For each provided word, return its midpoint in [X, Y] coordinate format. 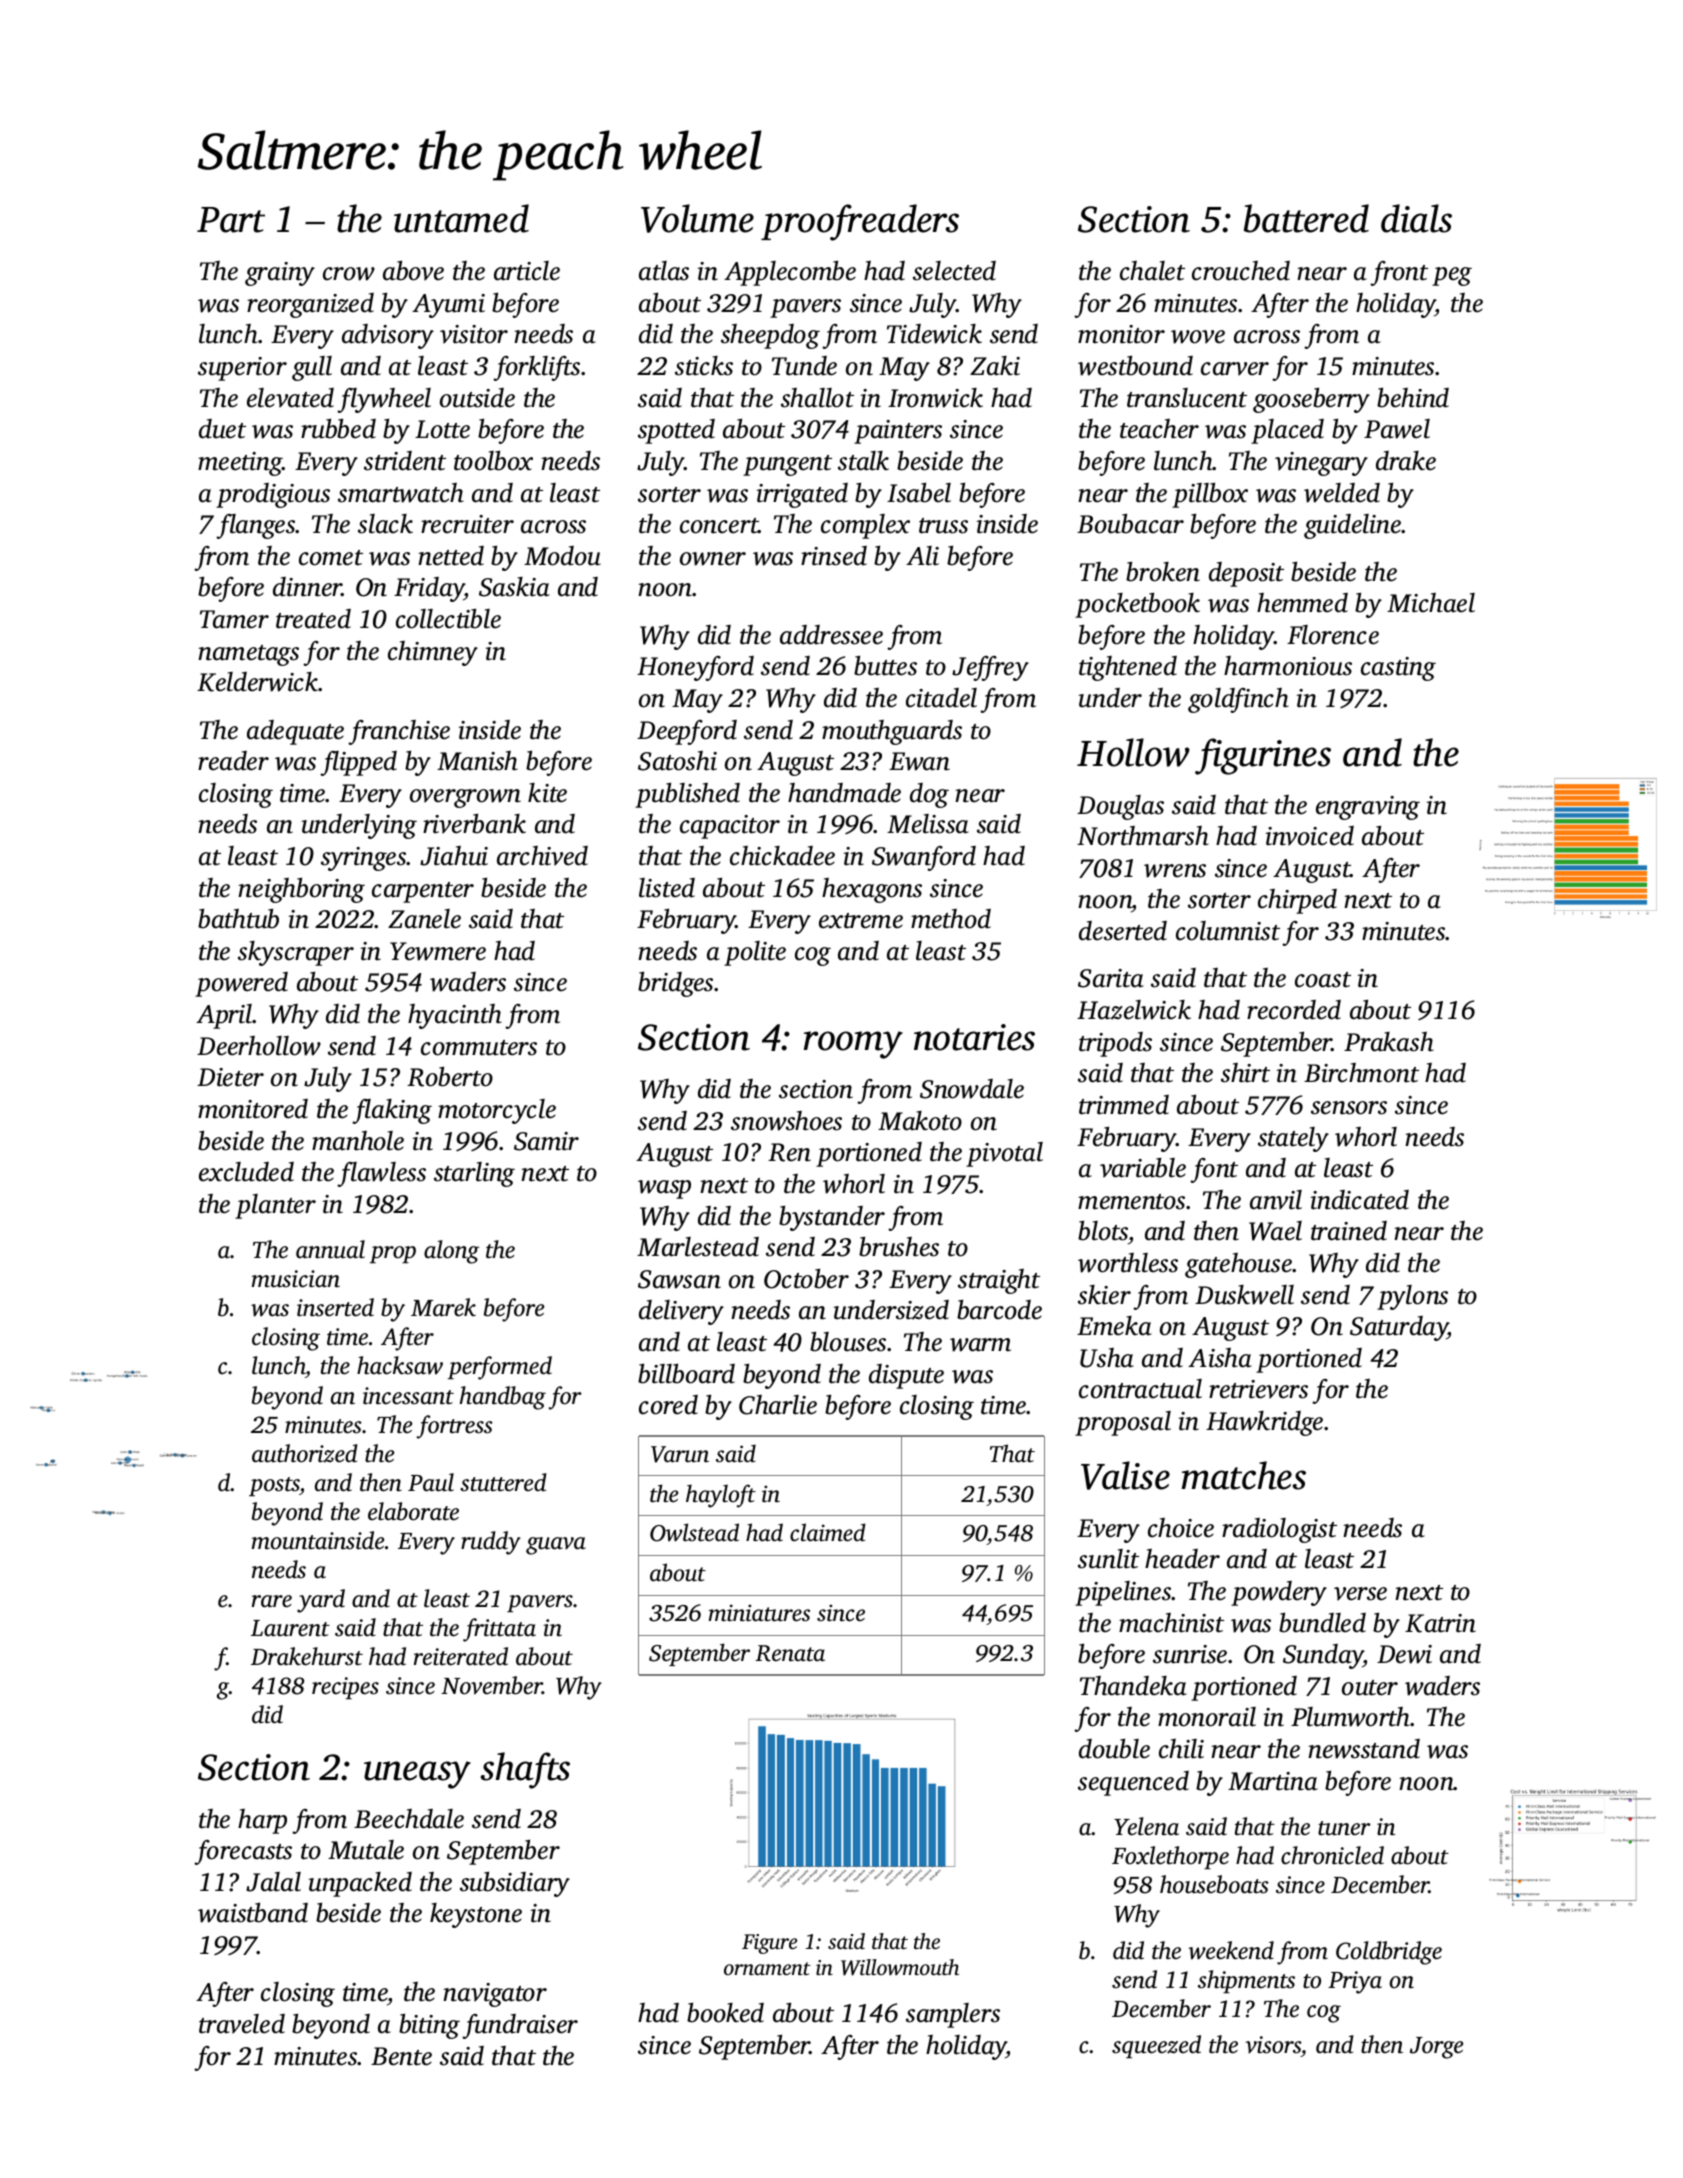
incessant [408, 1396]
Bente [401, 2056]
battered [1306, 218]
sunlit [1108, 1559]
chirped [1297, 901]
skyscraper [296, 953]
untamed [461, 218]
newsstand [1364, 1749]
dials [1416, 218]
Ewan [919, 761]
